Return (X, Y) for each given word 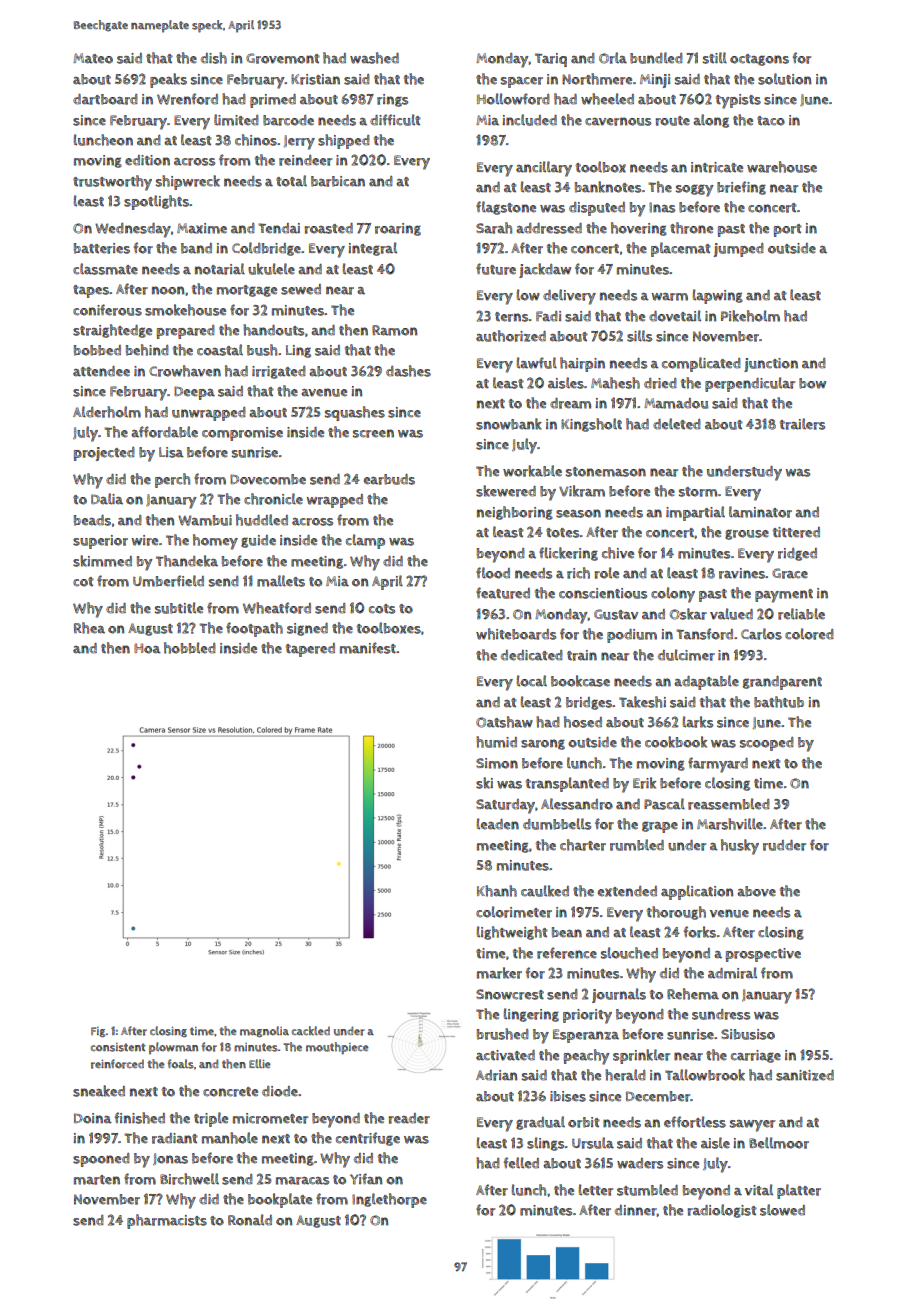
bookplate (280, 1200)
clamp (365, 541)
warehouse (782, 167)
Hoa (147, 648)
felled (521, 1163)
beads (92, 520)
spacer (522, 82)
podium (632, 636)
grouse (747, 534)
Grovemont (283, 58)
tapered (310, 650)
